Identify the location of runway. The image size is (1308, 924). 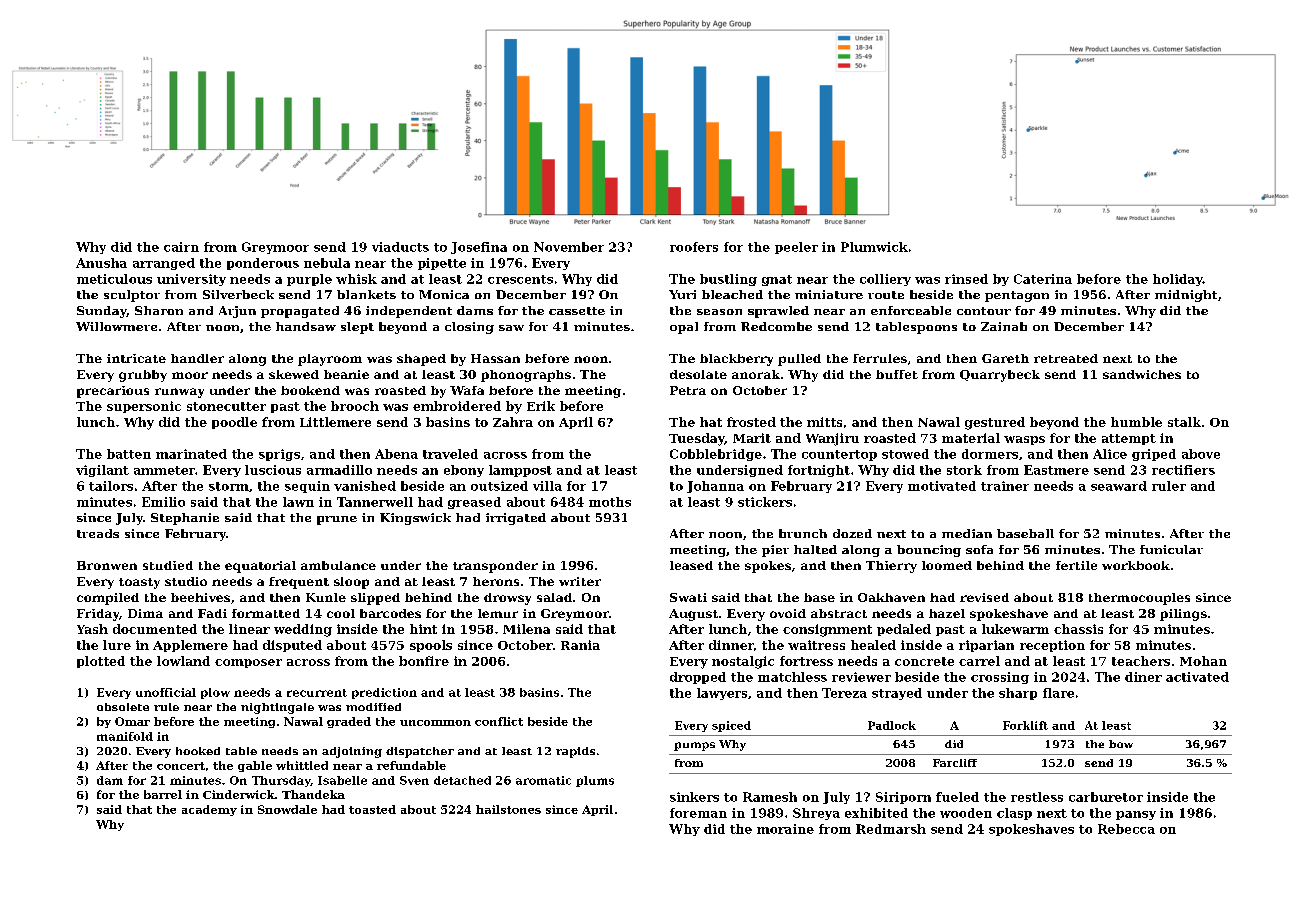
(179, 393).
